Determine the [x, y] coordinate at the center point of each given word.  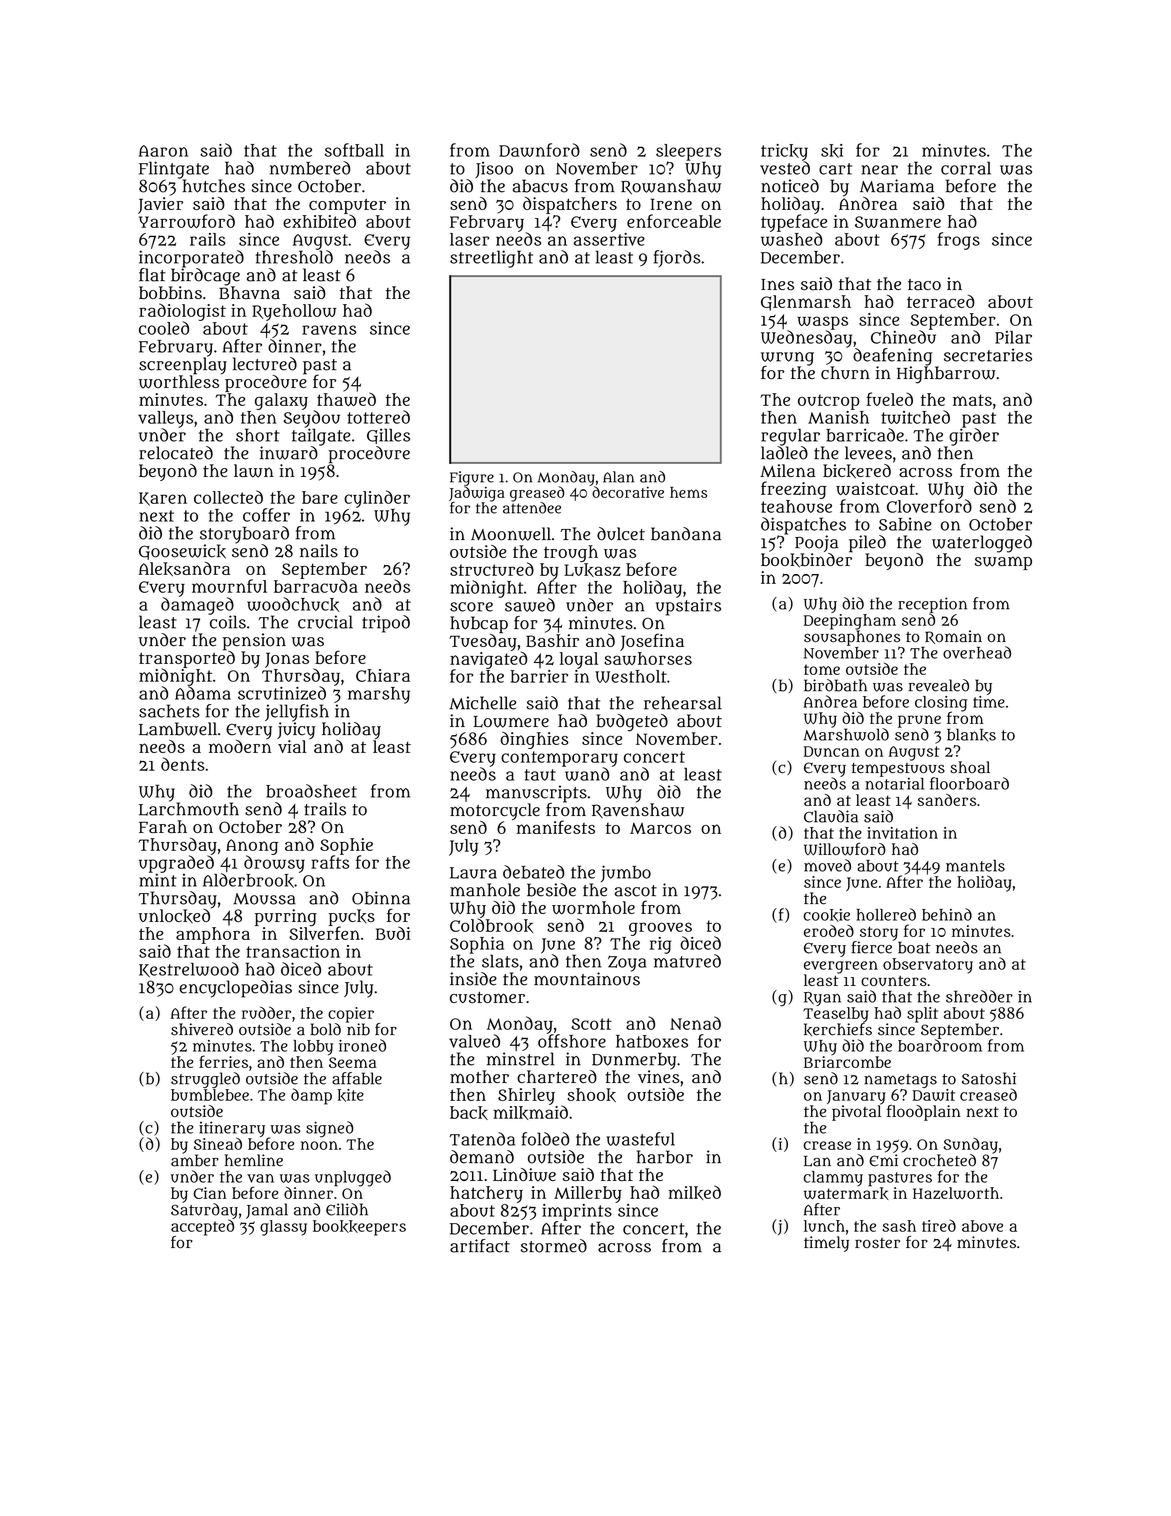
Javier [160, 205]
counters [894, 980]
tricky [784, 152]
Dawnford [539, 150]
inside [473, 979]
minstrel [521, 1059]
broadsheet [311, 791]
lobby [313, 1048]
